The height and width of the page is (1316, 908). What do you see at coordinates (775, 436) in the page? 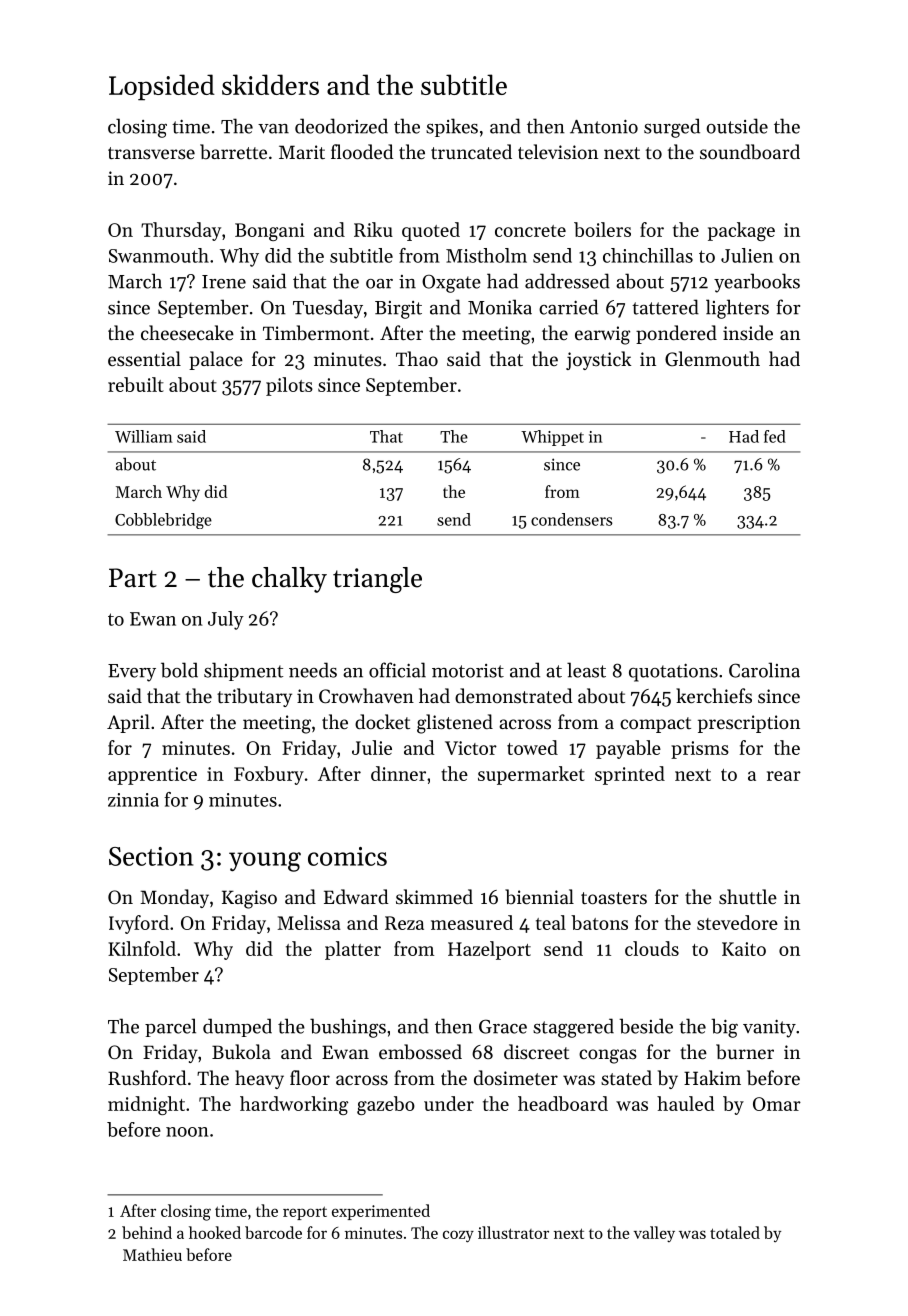
I see `fed` at bounding box center [775, 436].
